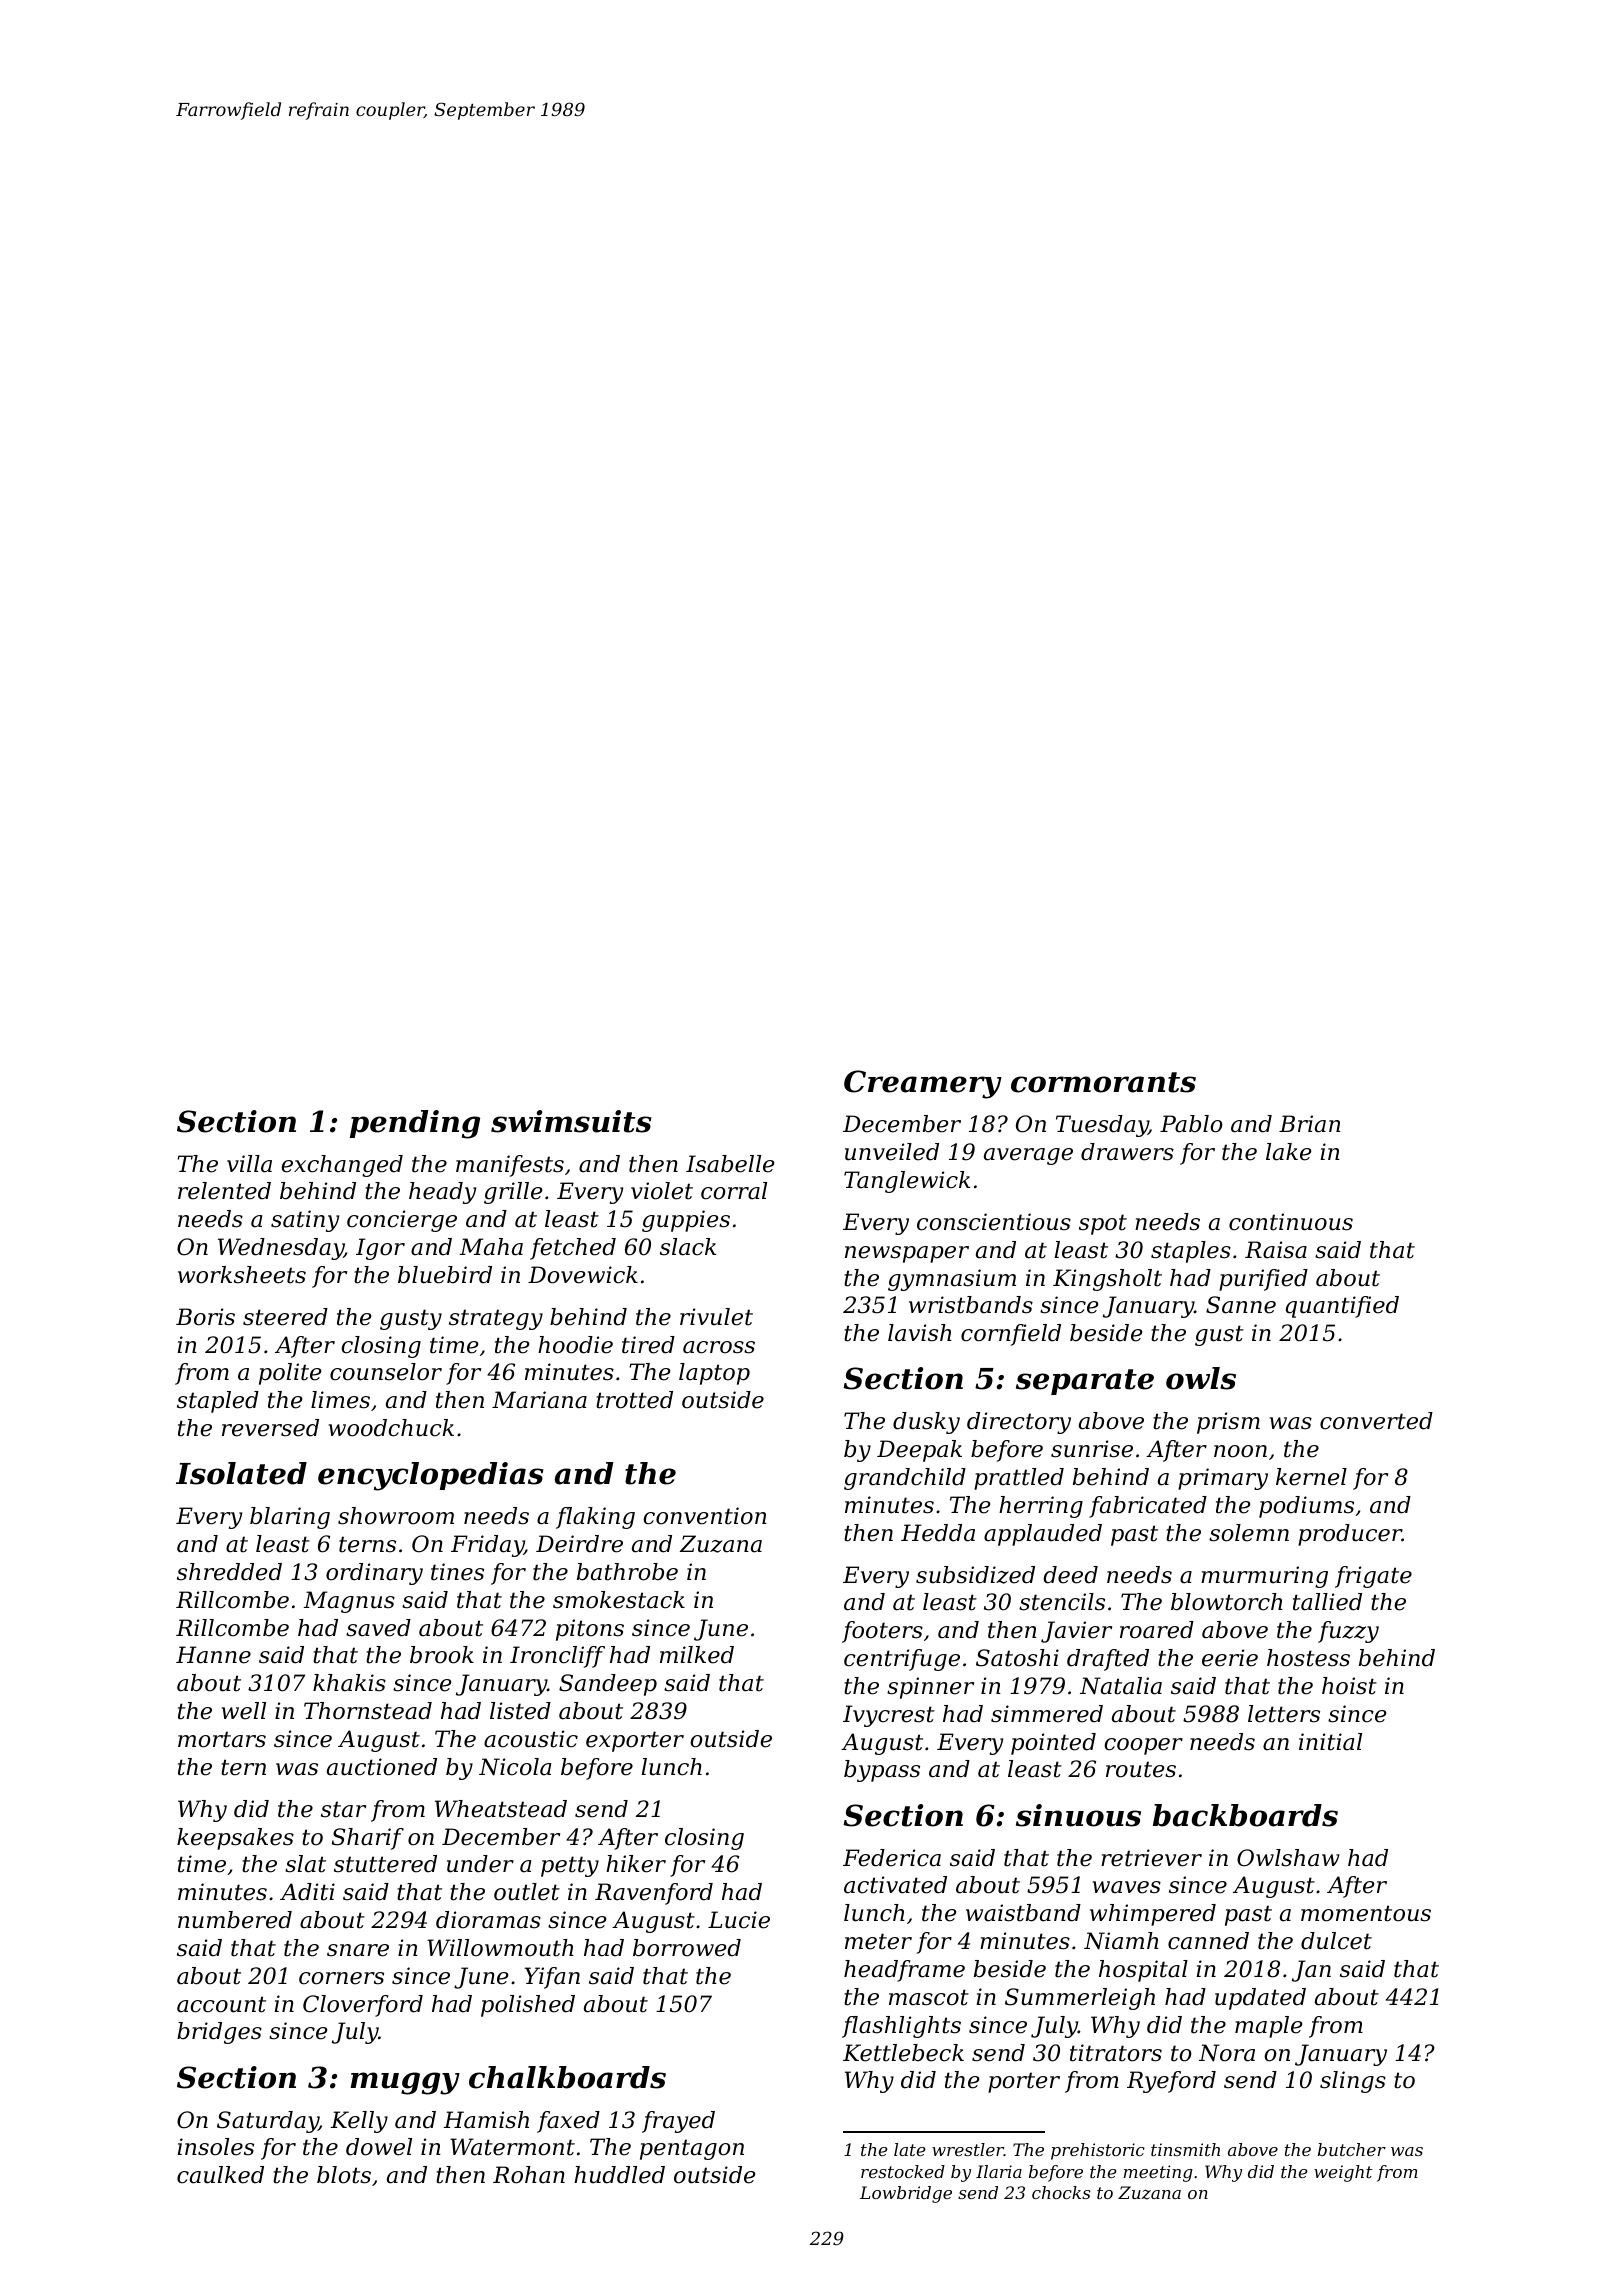 The image size is (1620, 2292). I want to click on continuous, so click(1291, 1222).
